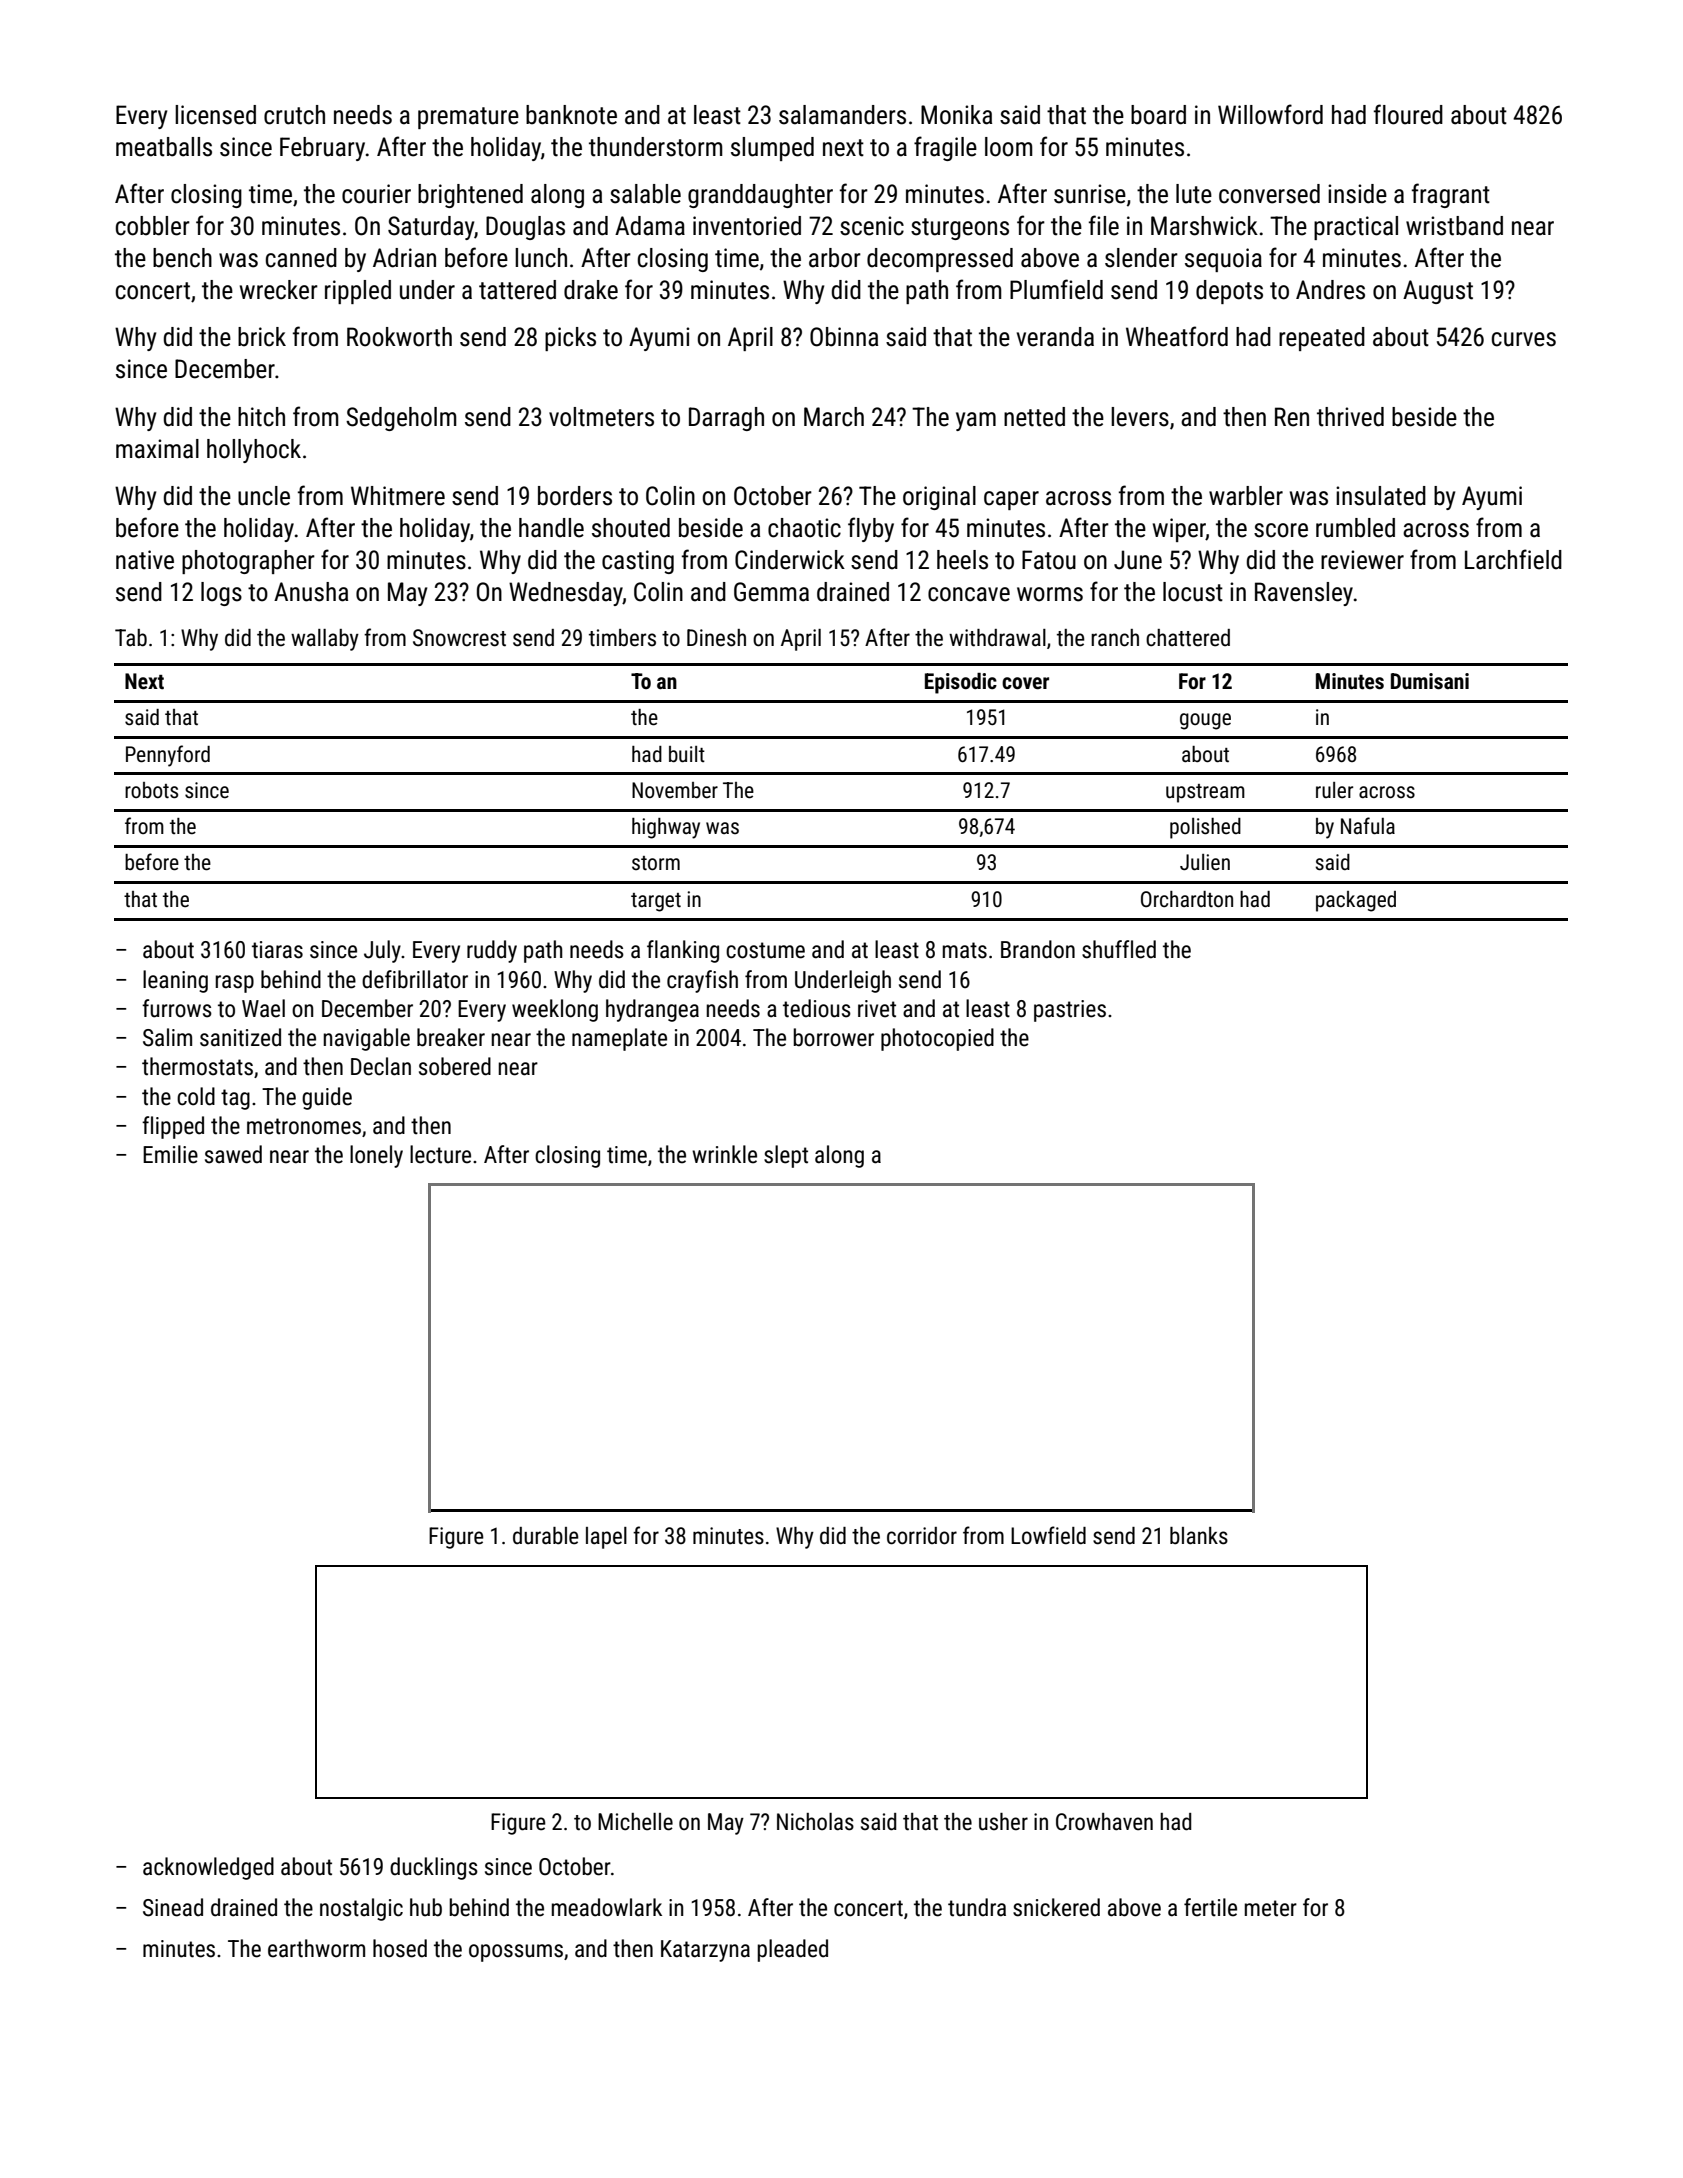 This document has width=1683, height=2178. I want to click on Dumisani, so click(1430, 681).
